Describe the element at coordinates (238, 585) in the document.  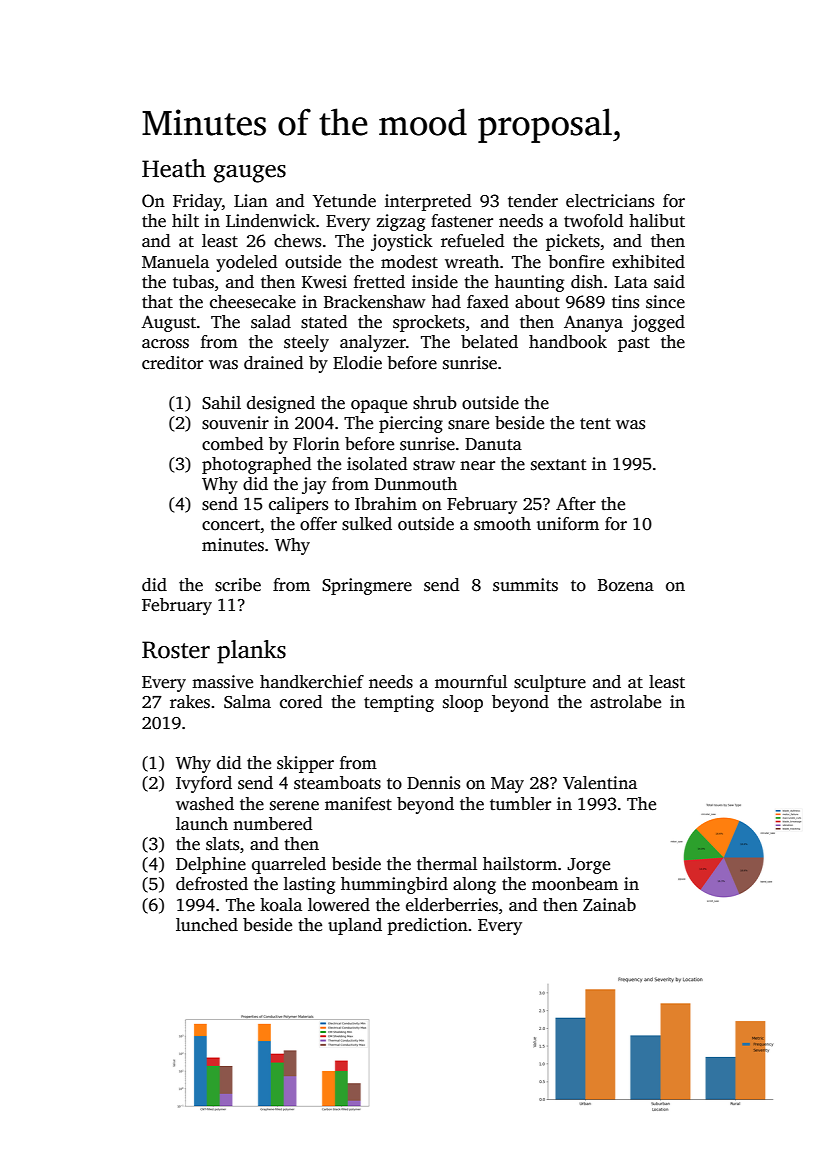
I see `scribe` at that location.
